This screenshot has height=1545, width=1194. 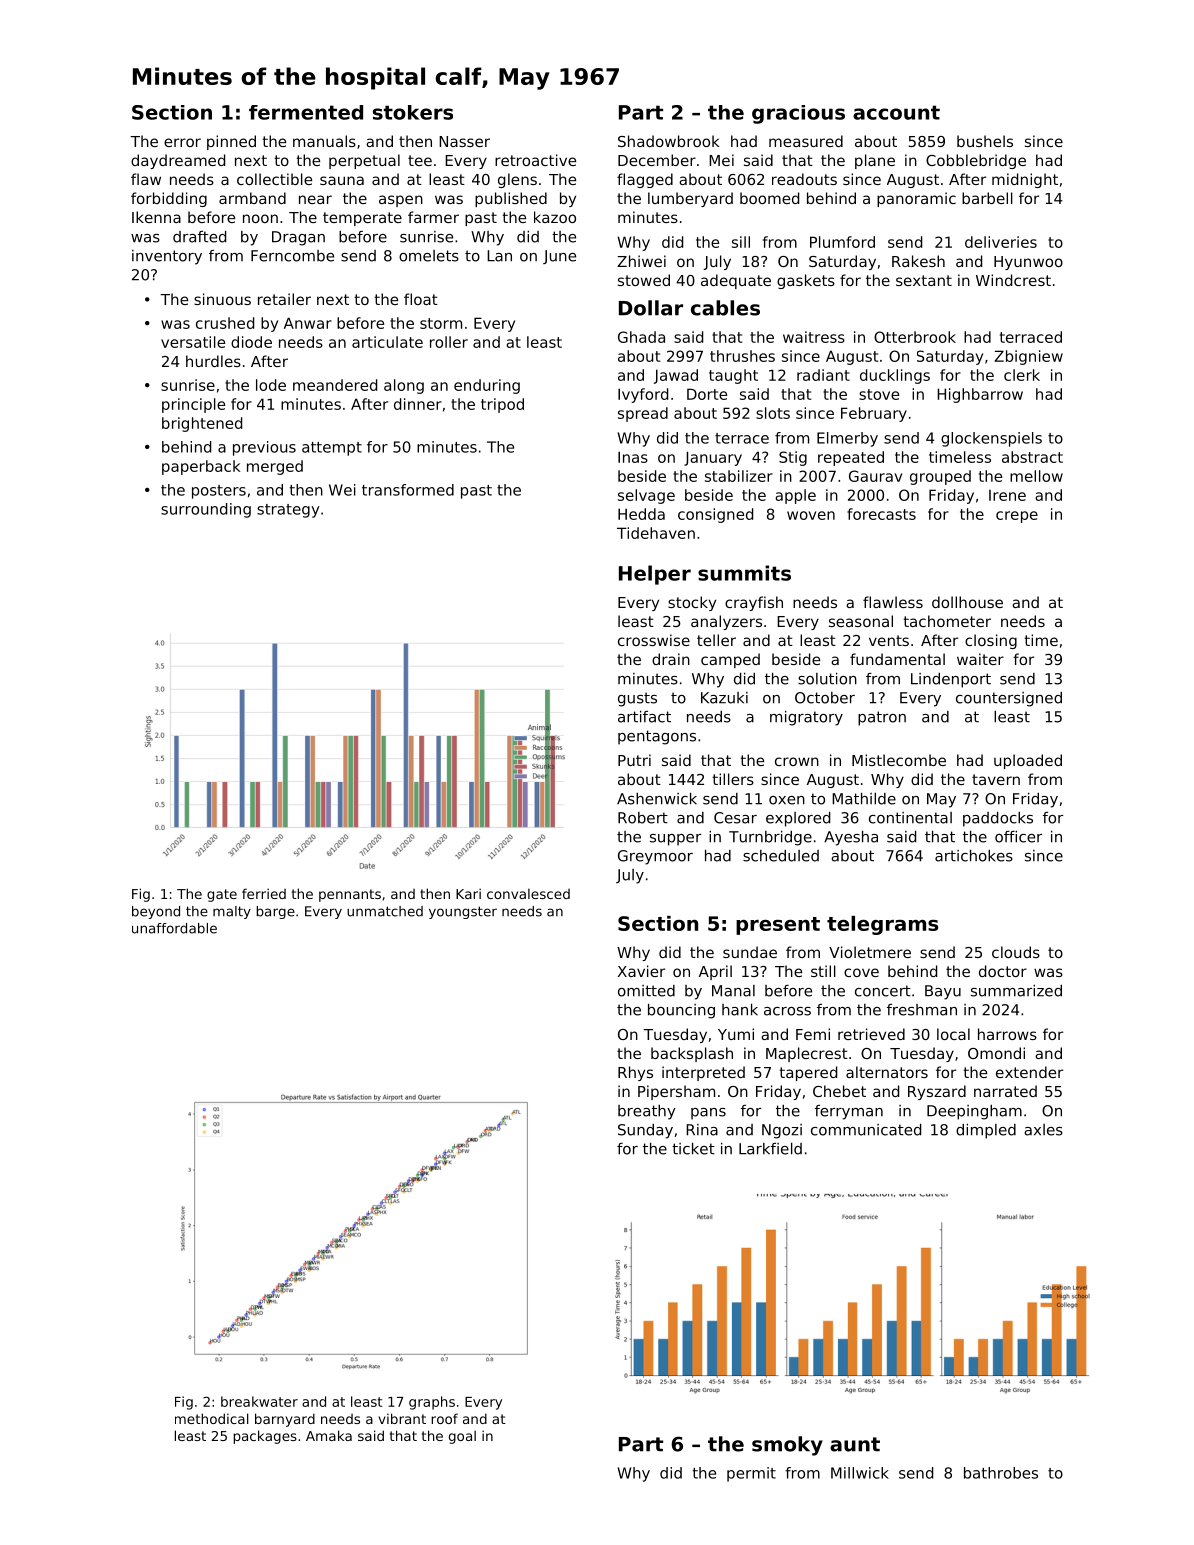 I want to click on methodical, so click(x=212, y=1418).
